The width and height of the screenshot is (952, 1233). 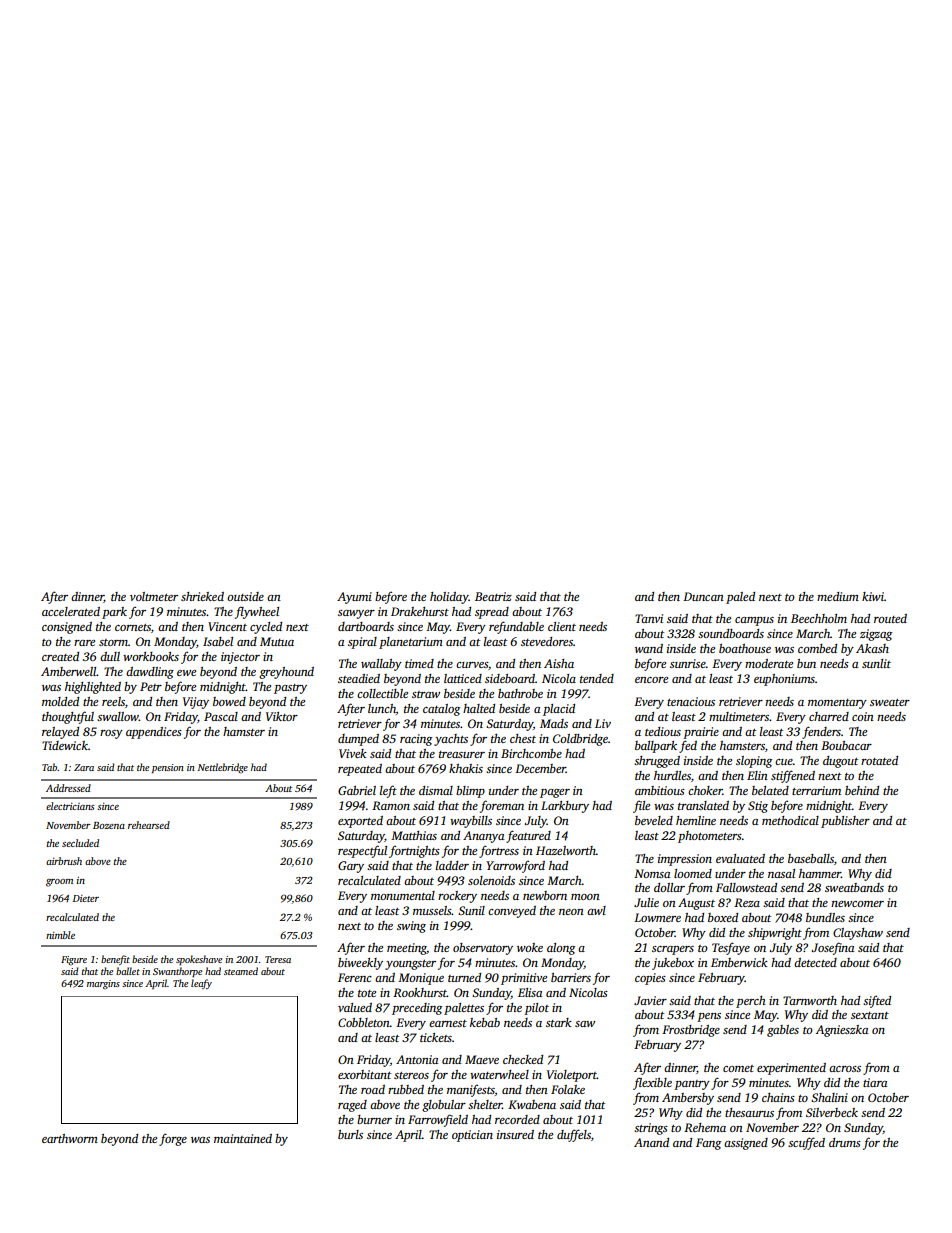 I want to click on nimble, so click(x=60, y=935).
